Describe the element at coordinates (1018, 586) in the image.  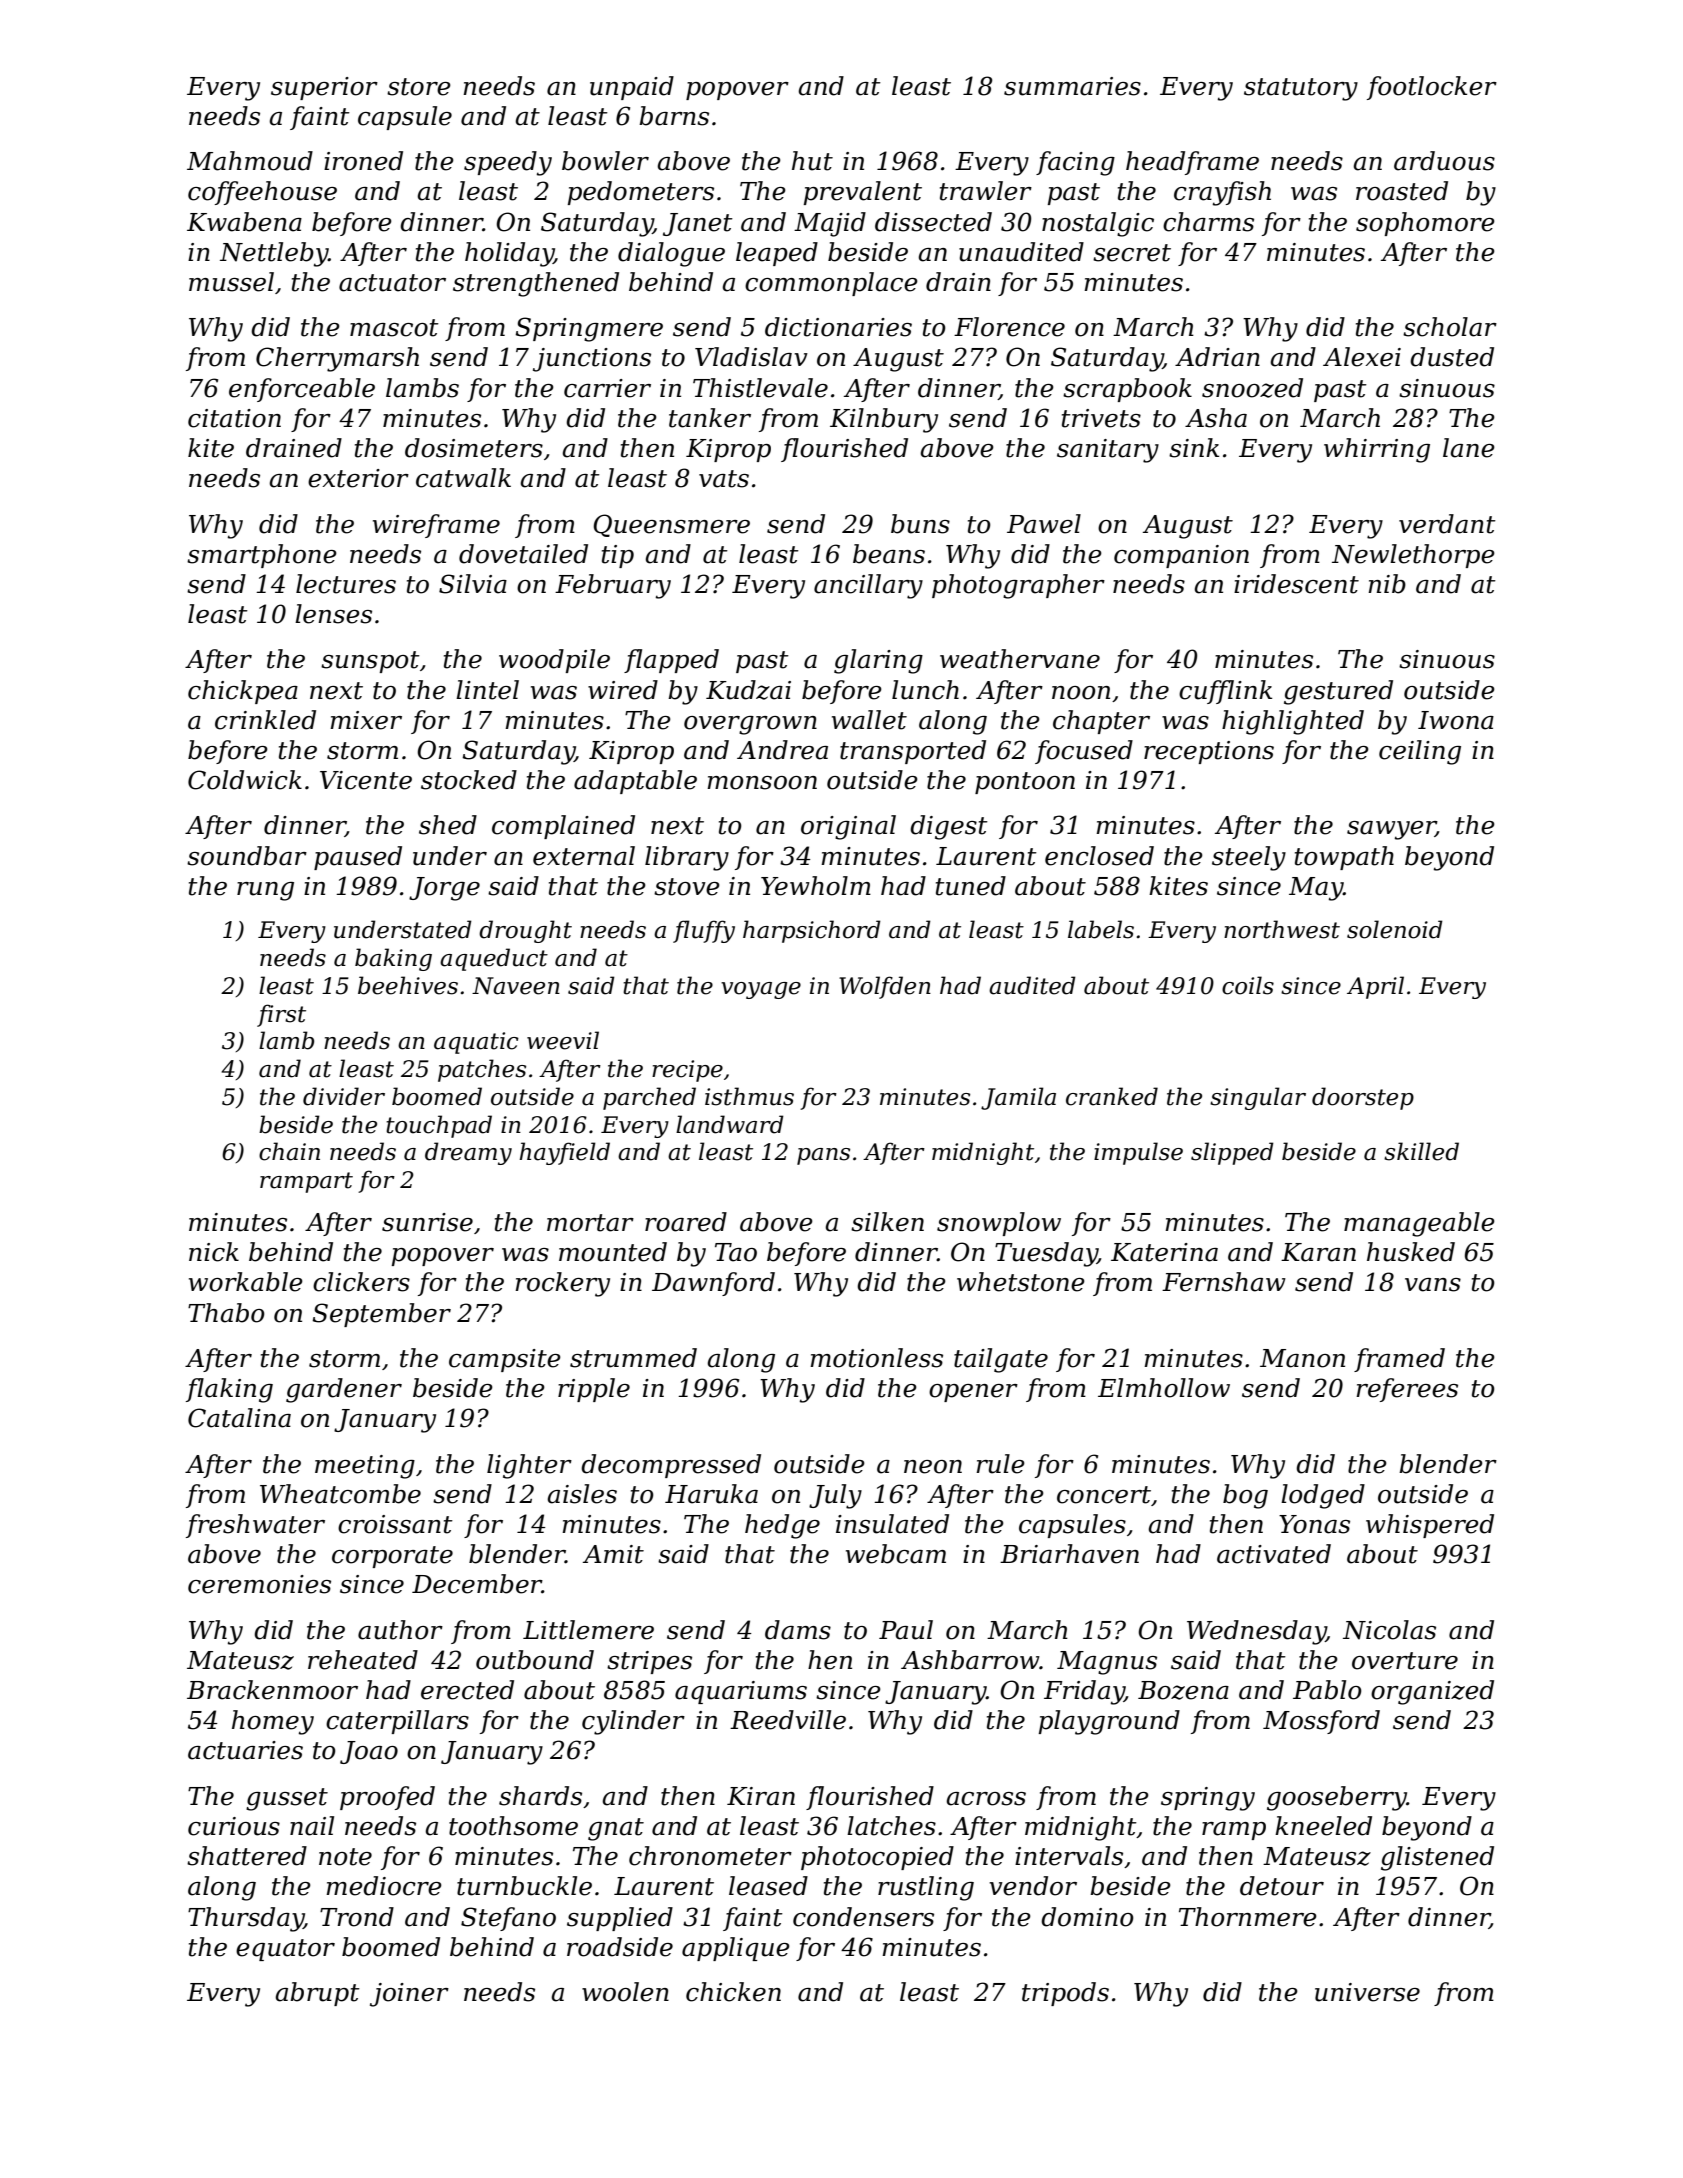
I see `photographer` at that location.
